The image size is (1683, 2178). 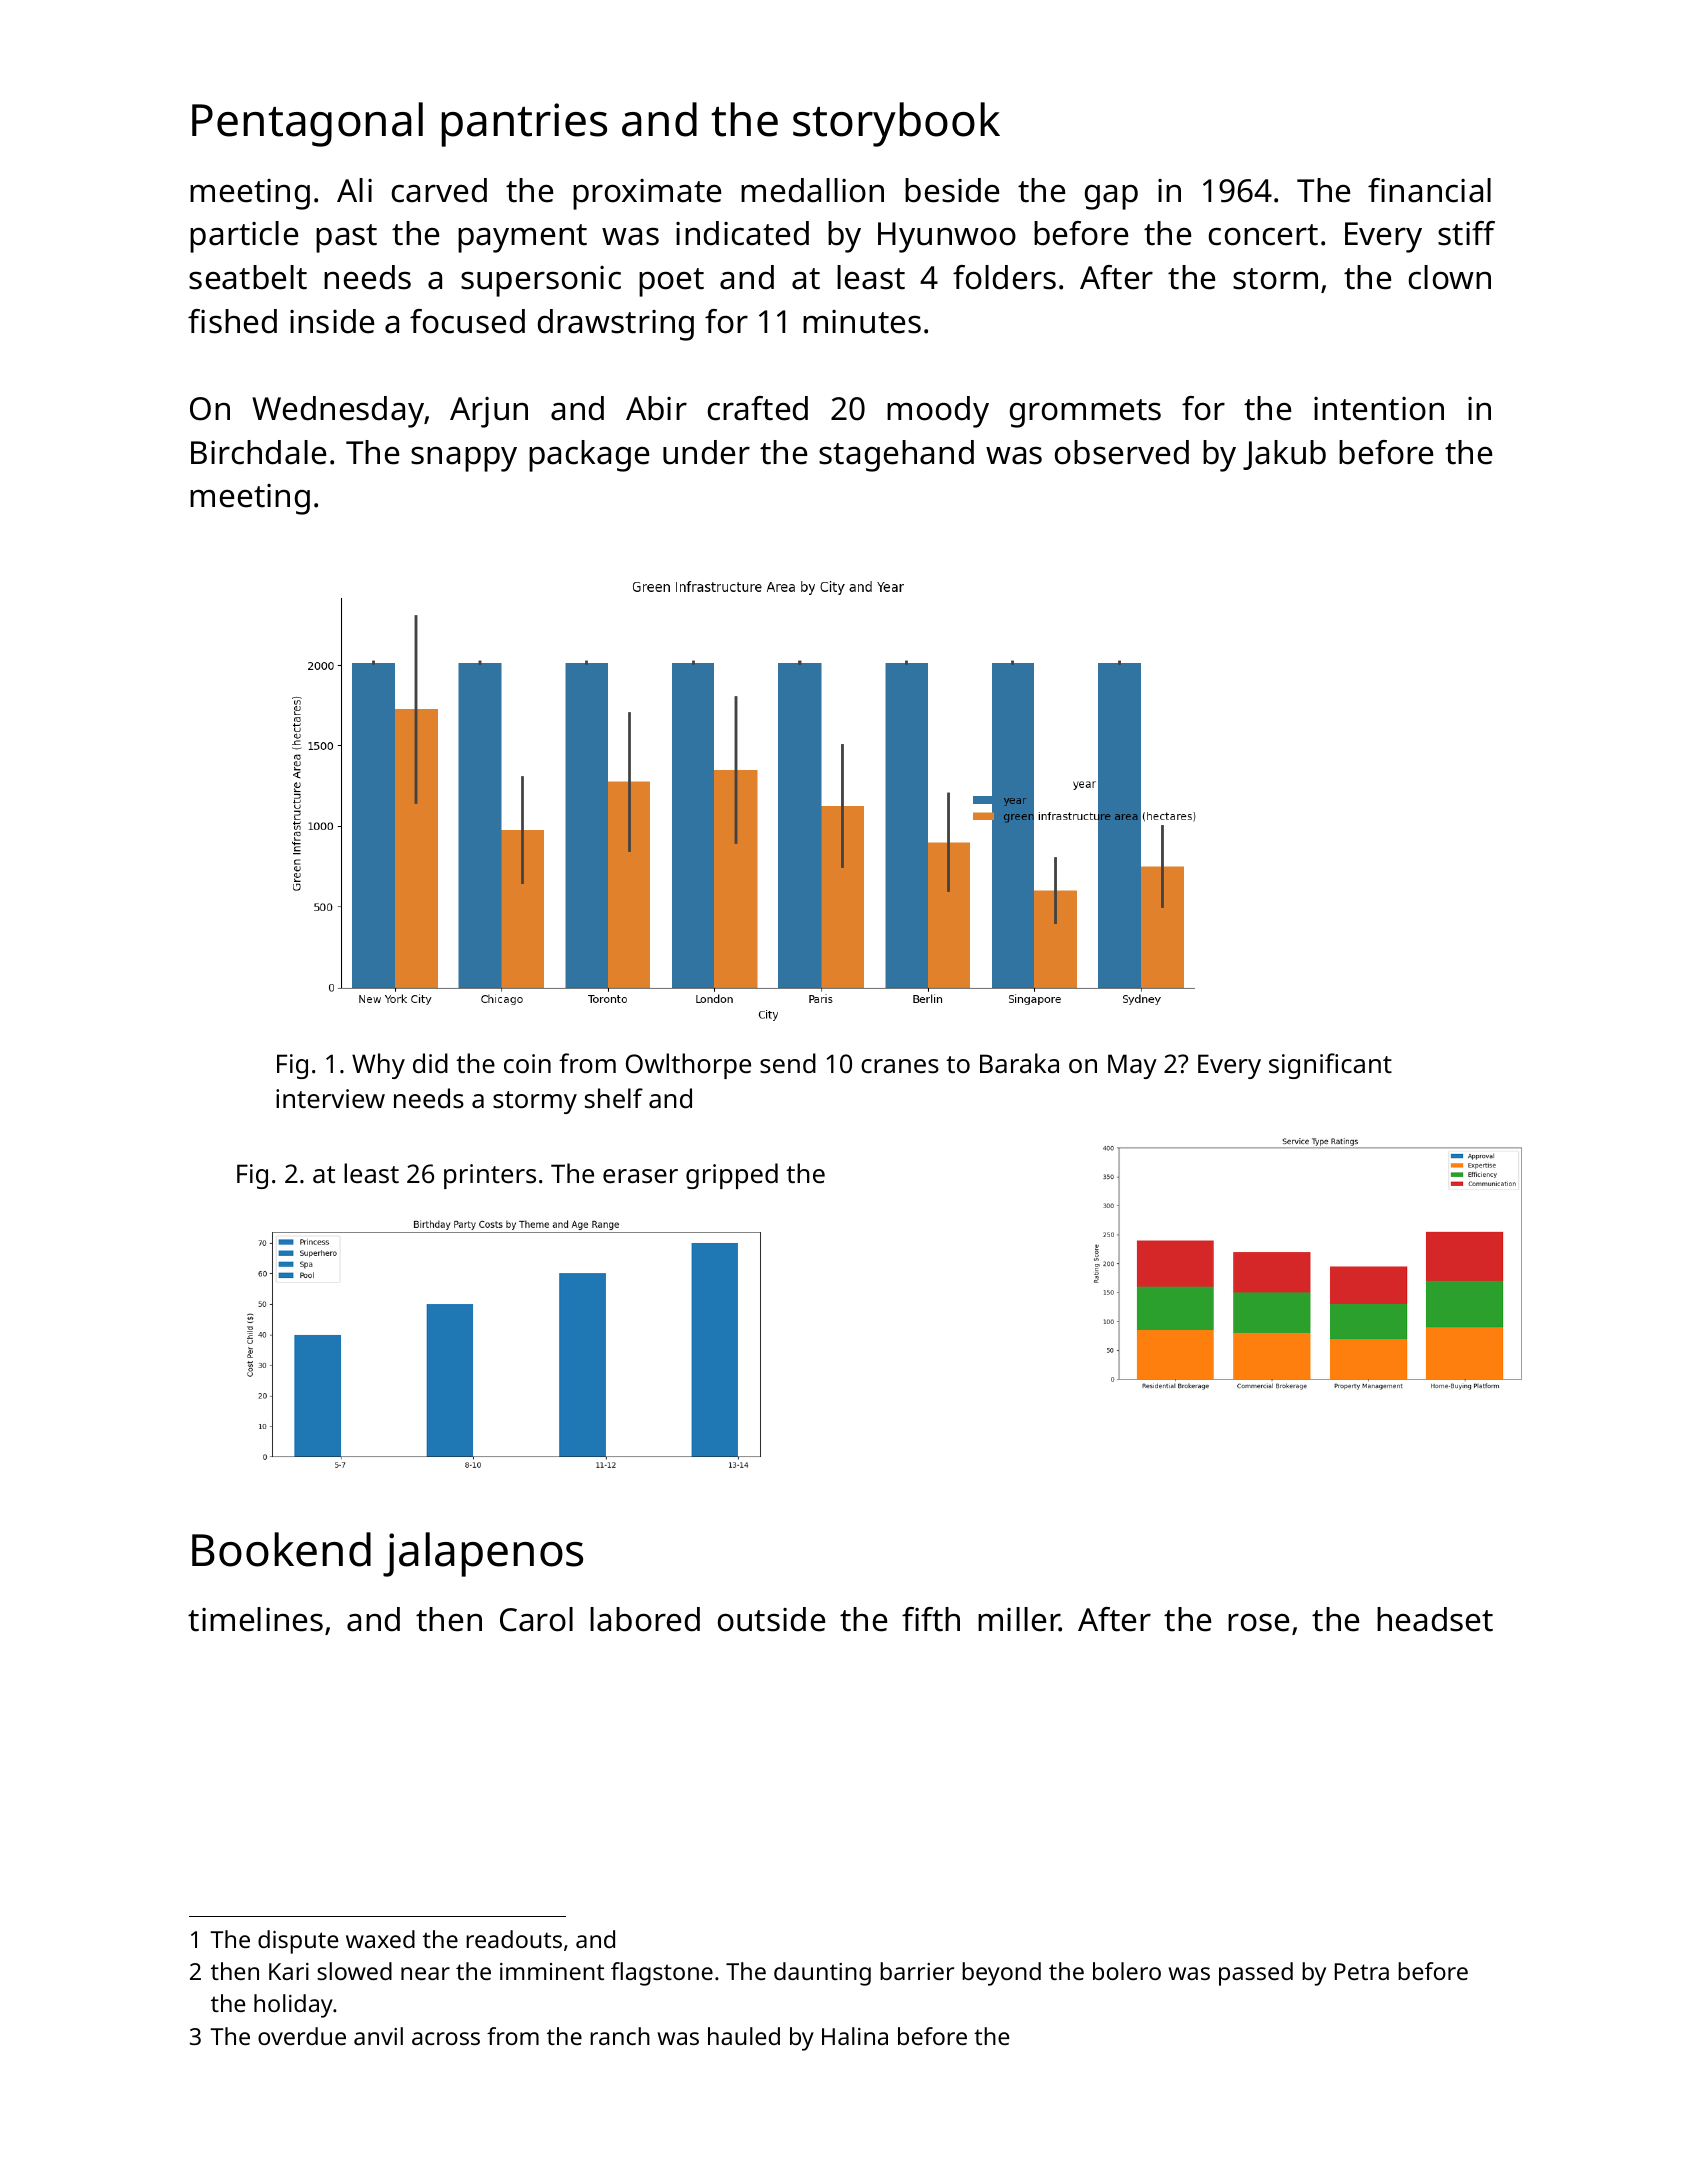 I want to click on daunting, so click(x=822, y=1974).
